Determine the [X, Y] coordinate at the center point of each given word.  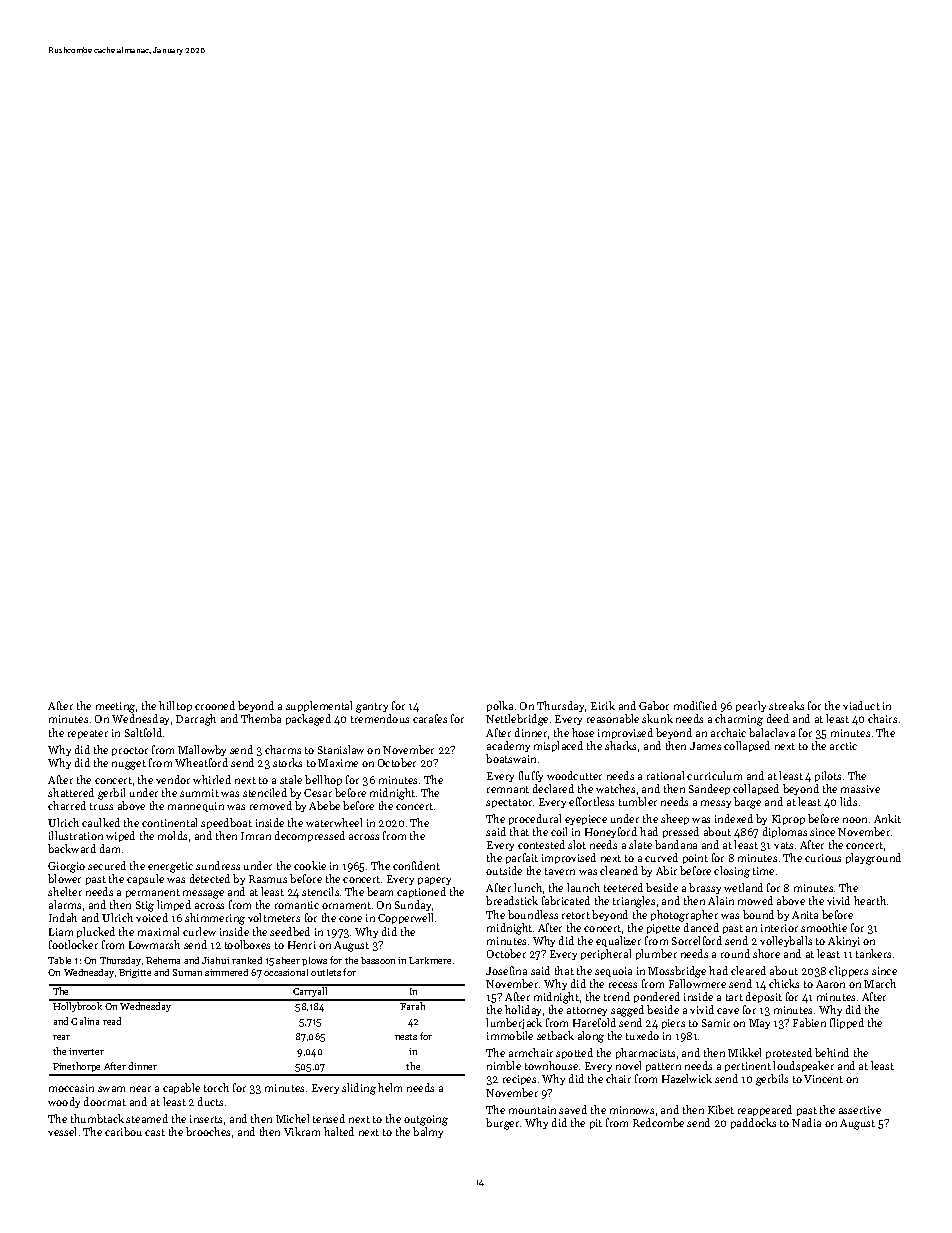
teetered [623, 887]
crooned [215, 705]
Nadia [806, 1122]
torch [216, 1087]
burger [502, 1124]
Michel [292, 1118]
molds [172, 835]
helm [390, 1087]
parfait [522, 858]
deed [778, 718]
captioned [421, 892]
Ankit [887, 818]
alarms [65, 904]
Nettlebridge [517, 720]
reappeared [765, 1110]
